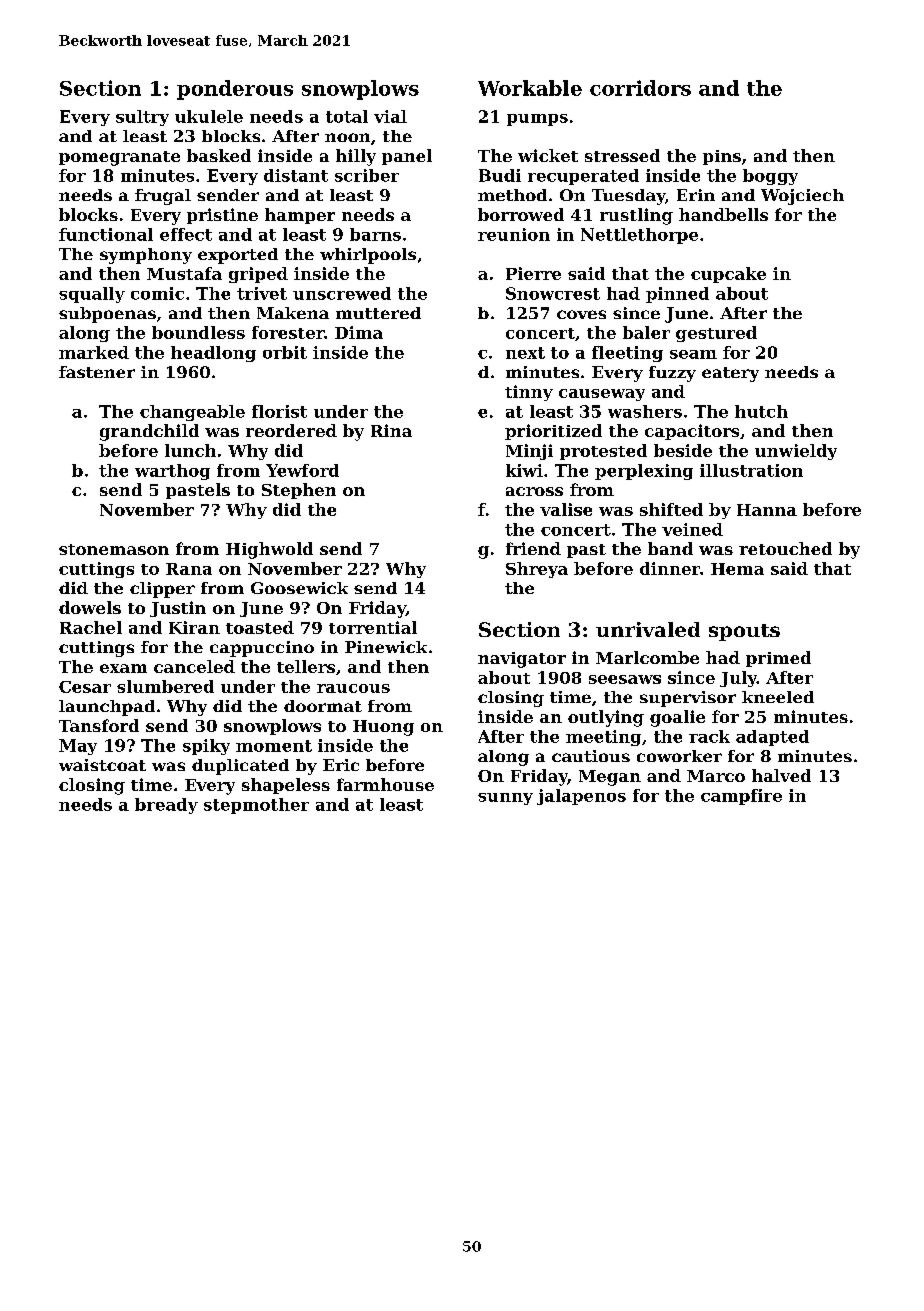 This image has width=924, height=1311. Describe the element at coordinates (627, 354) in the image. I see `fleeting` at that location.
